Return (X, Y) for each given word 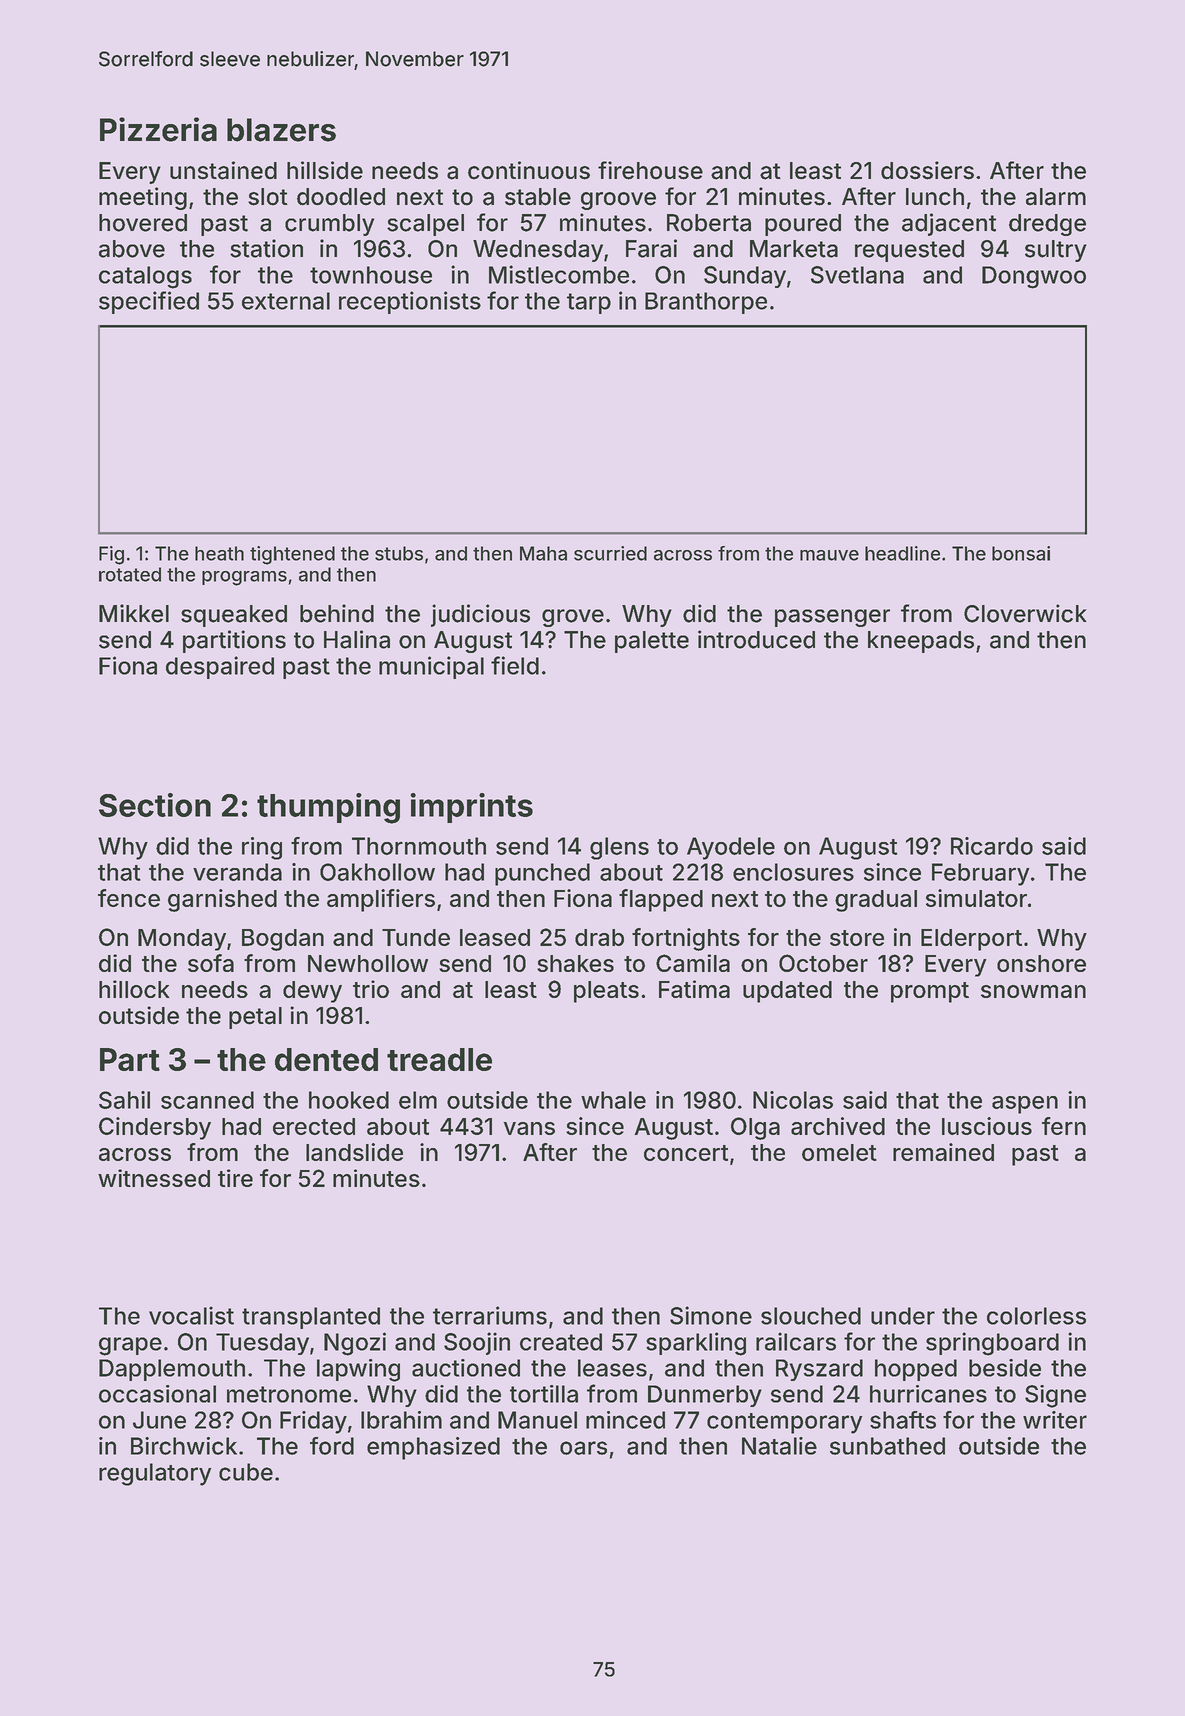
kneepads (921, 642)
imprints (471, 808)
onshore (1041, 963)
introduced (756, 639)
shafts (903, 1420)
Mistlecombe (559, 274)
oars (583, 1448)
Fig (111, 555)
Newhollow (368, 963)
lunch (935, 197)
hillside (325, 170)
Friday (313, 1422)
